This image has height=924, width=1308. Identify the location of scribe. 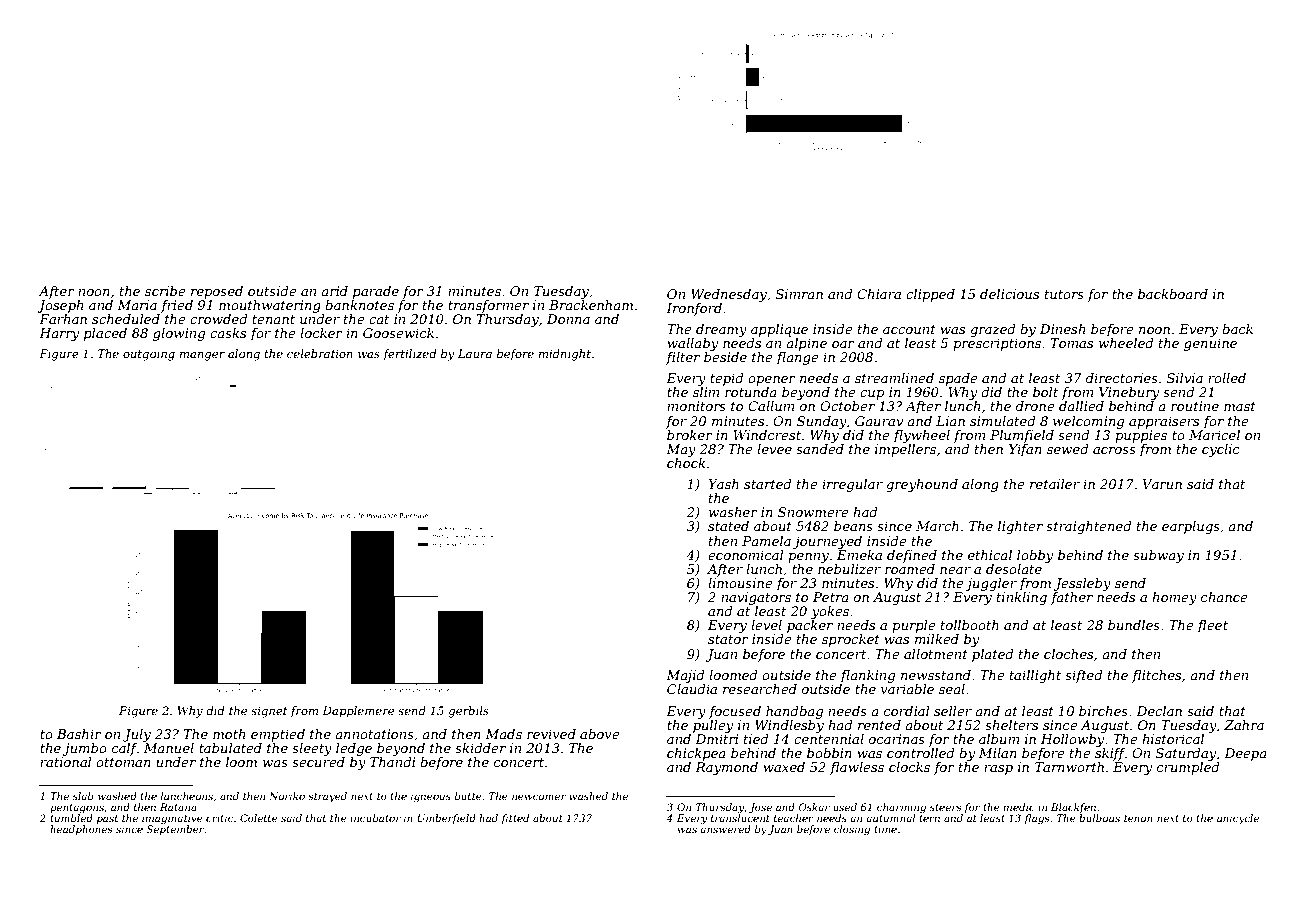
(165, 291).
